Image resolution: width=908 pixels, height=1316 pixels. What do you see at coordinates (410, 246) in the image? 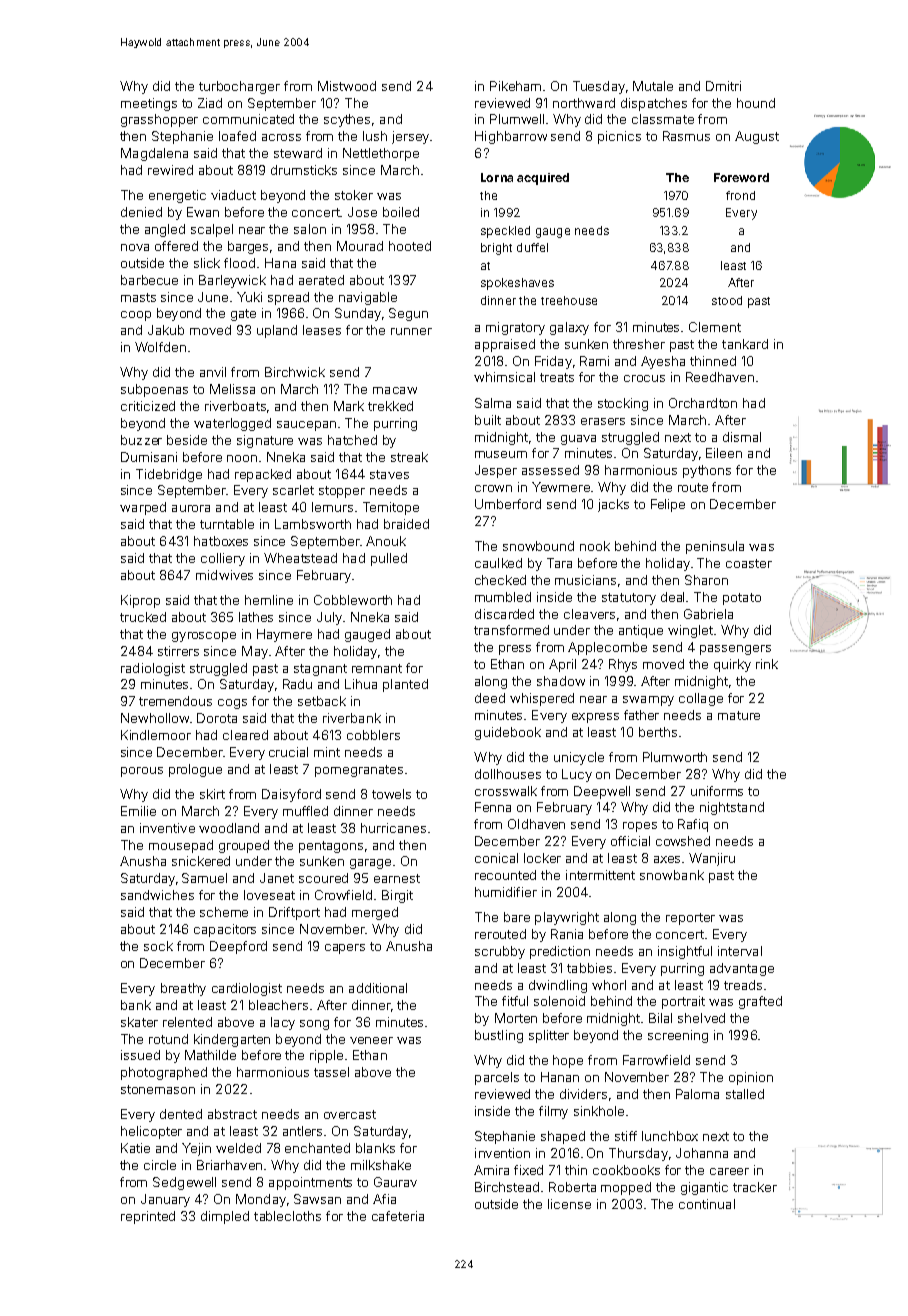
I see `hooted` at bounding box center [410, 246].
